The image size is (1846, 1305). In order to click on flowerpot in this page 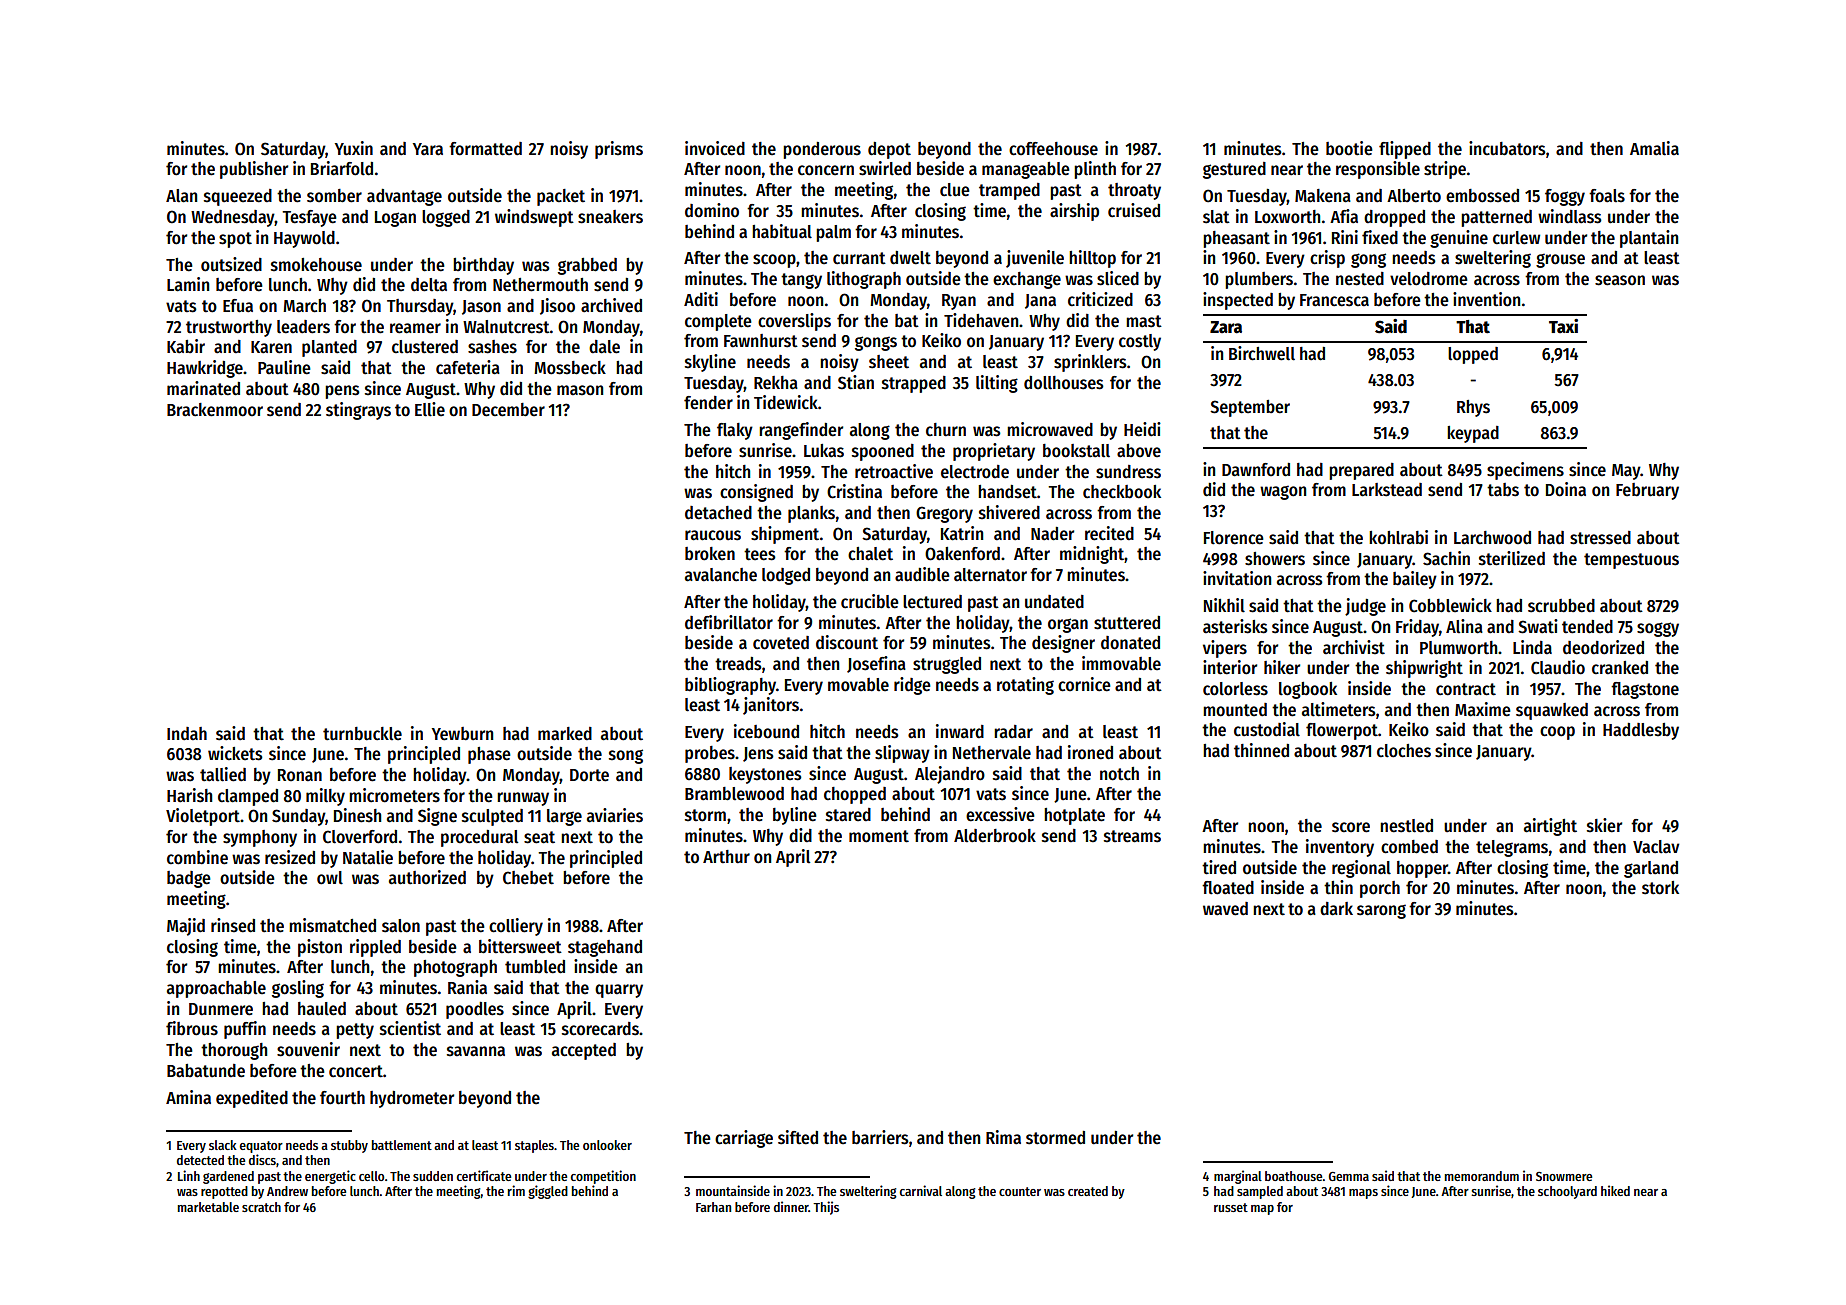, I will do `click(1342, 731)`.
